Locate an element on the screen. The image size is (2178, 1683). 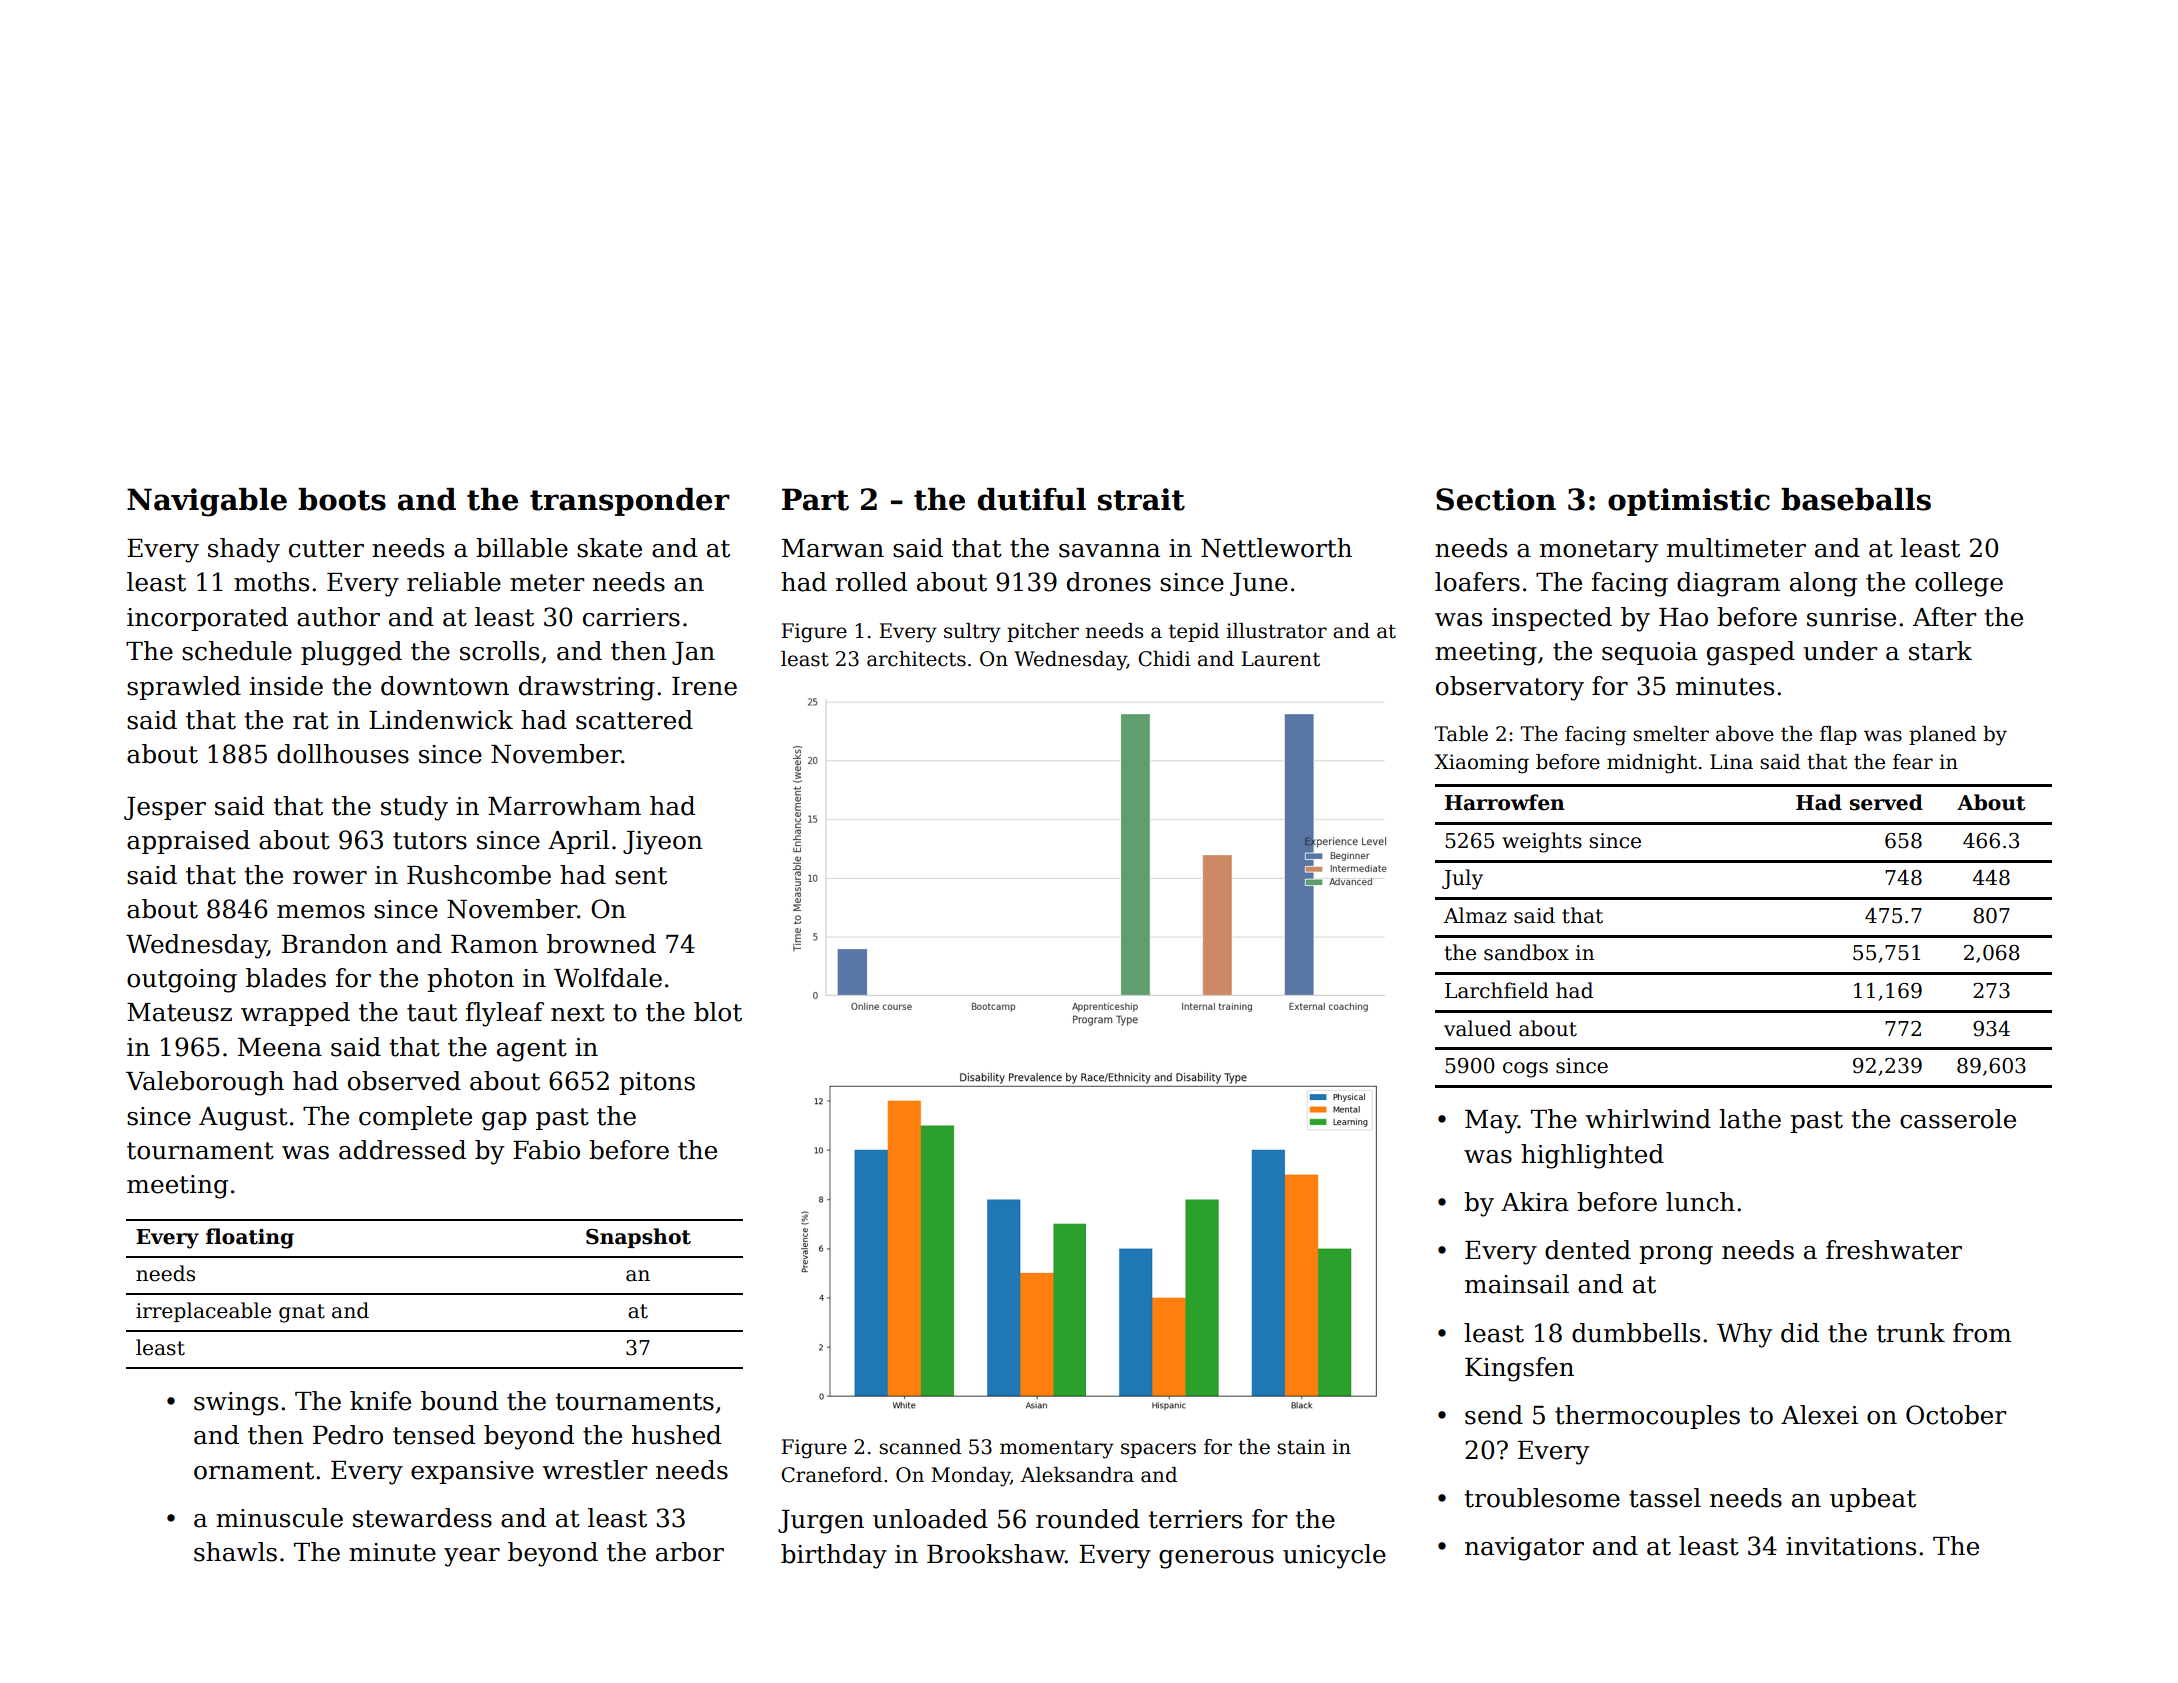
fear is located at coordinates (1913, 762).
